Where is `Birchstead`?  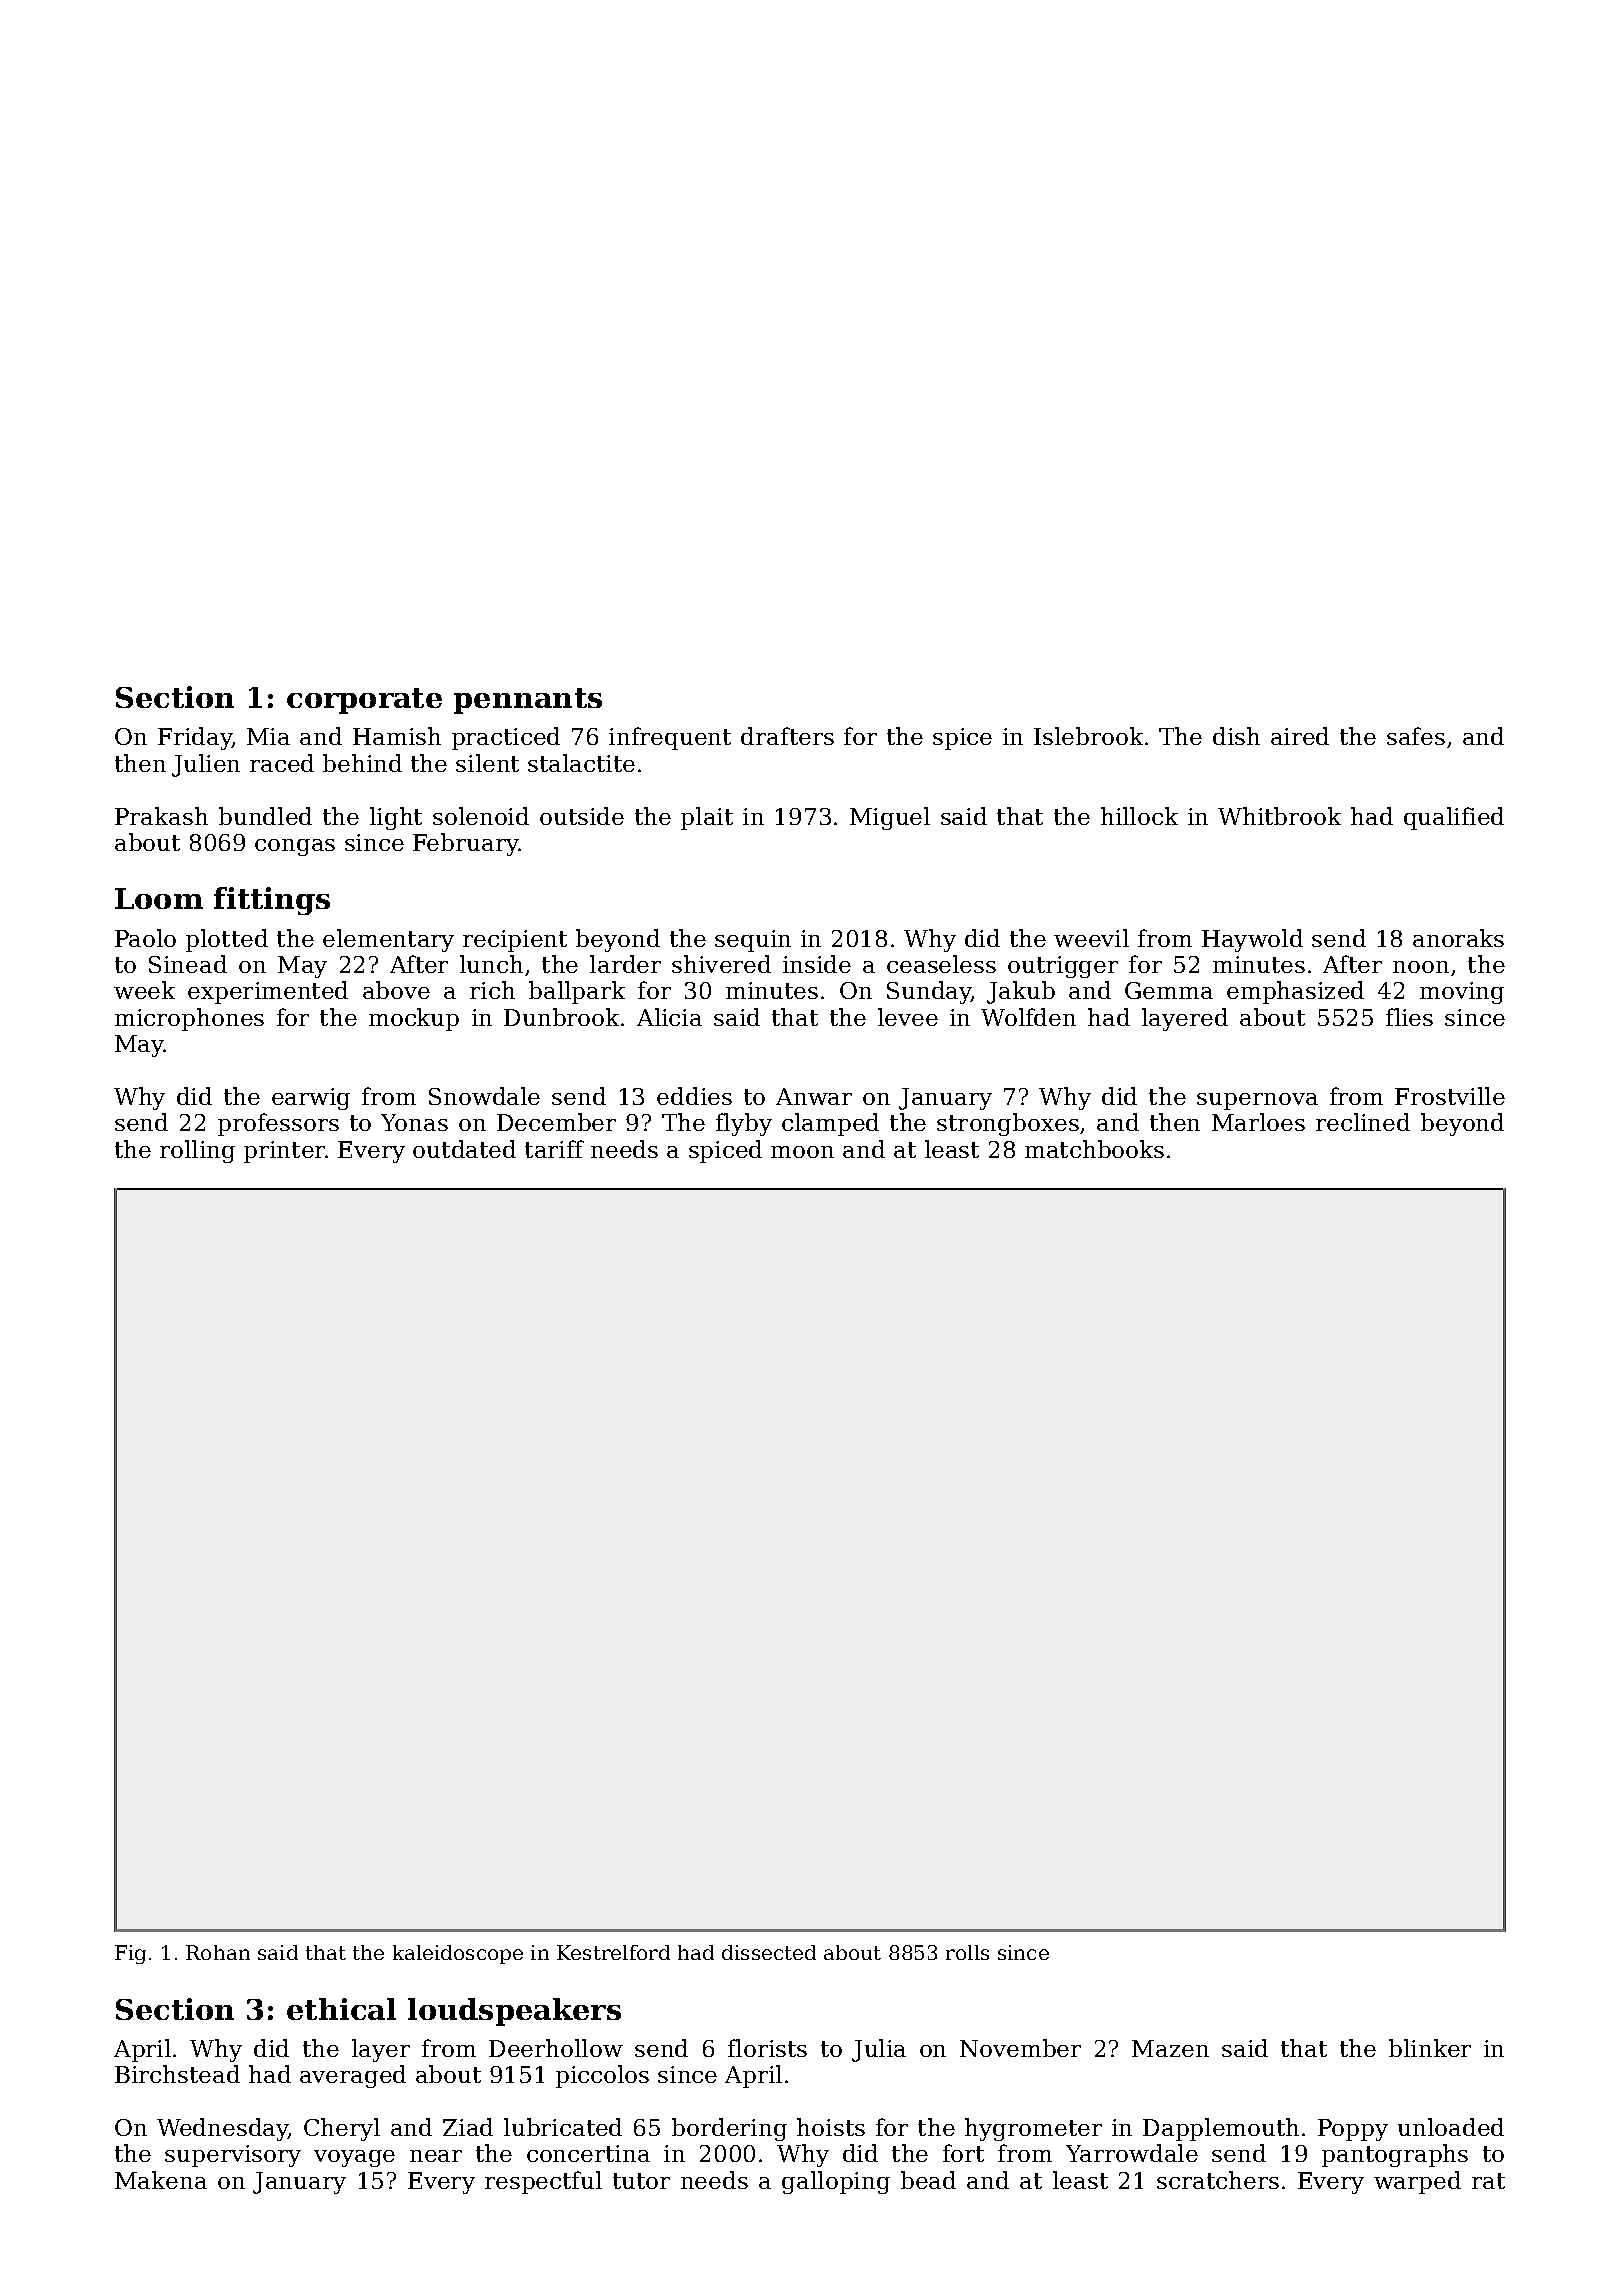
Birchstead is located at coordinates (177, 2074).
